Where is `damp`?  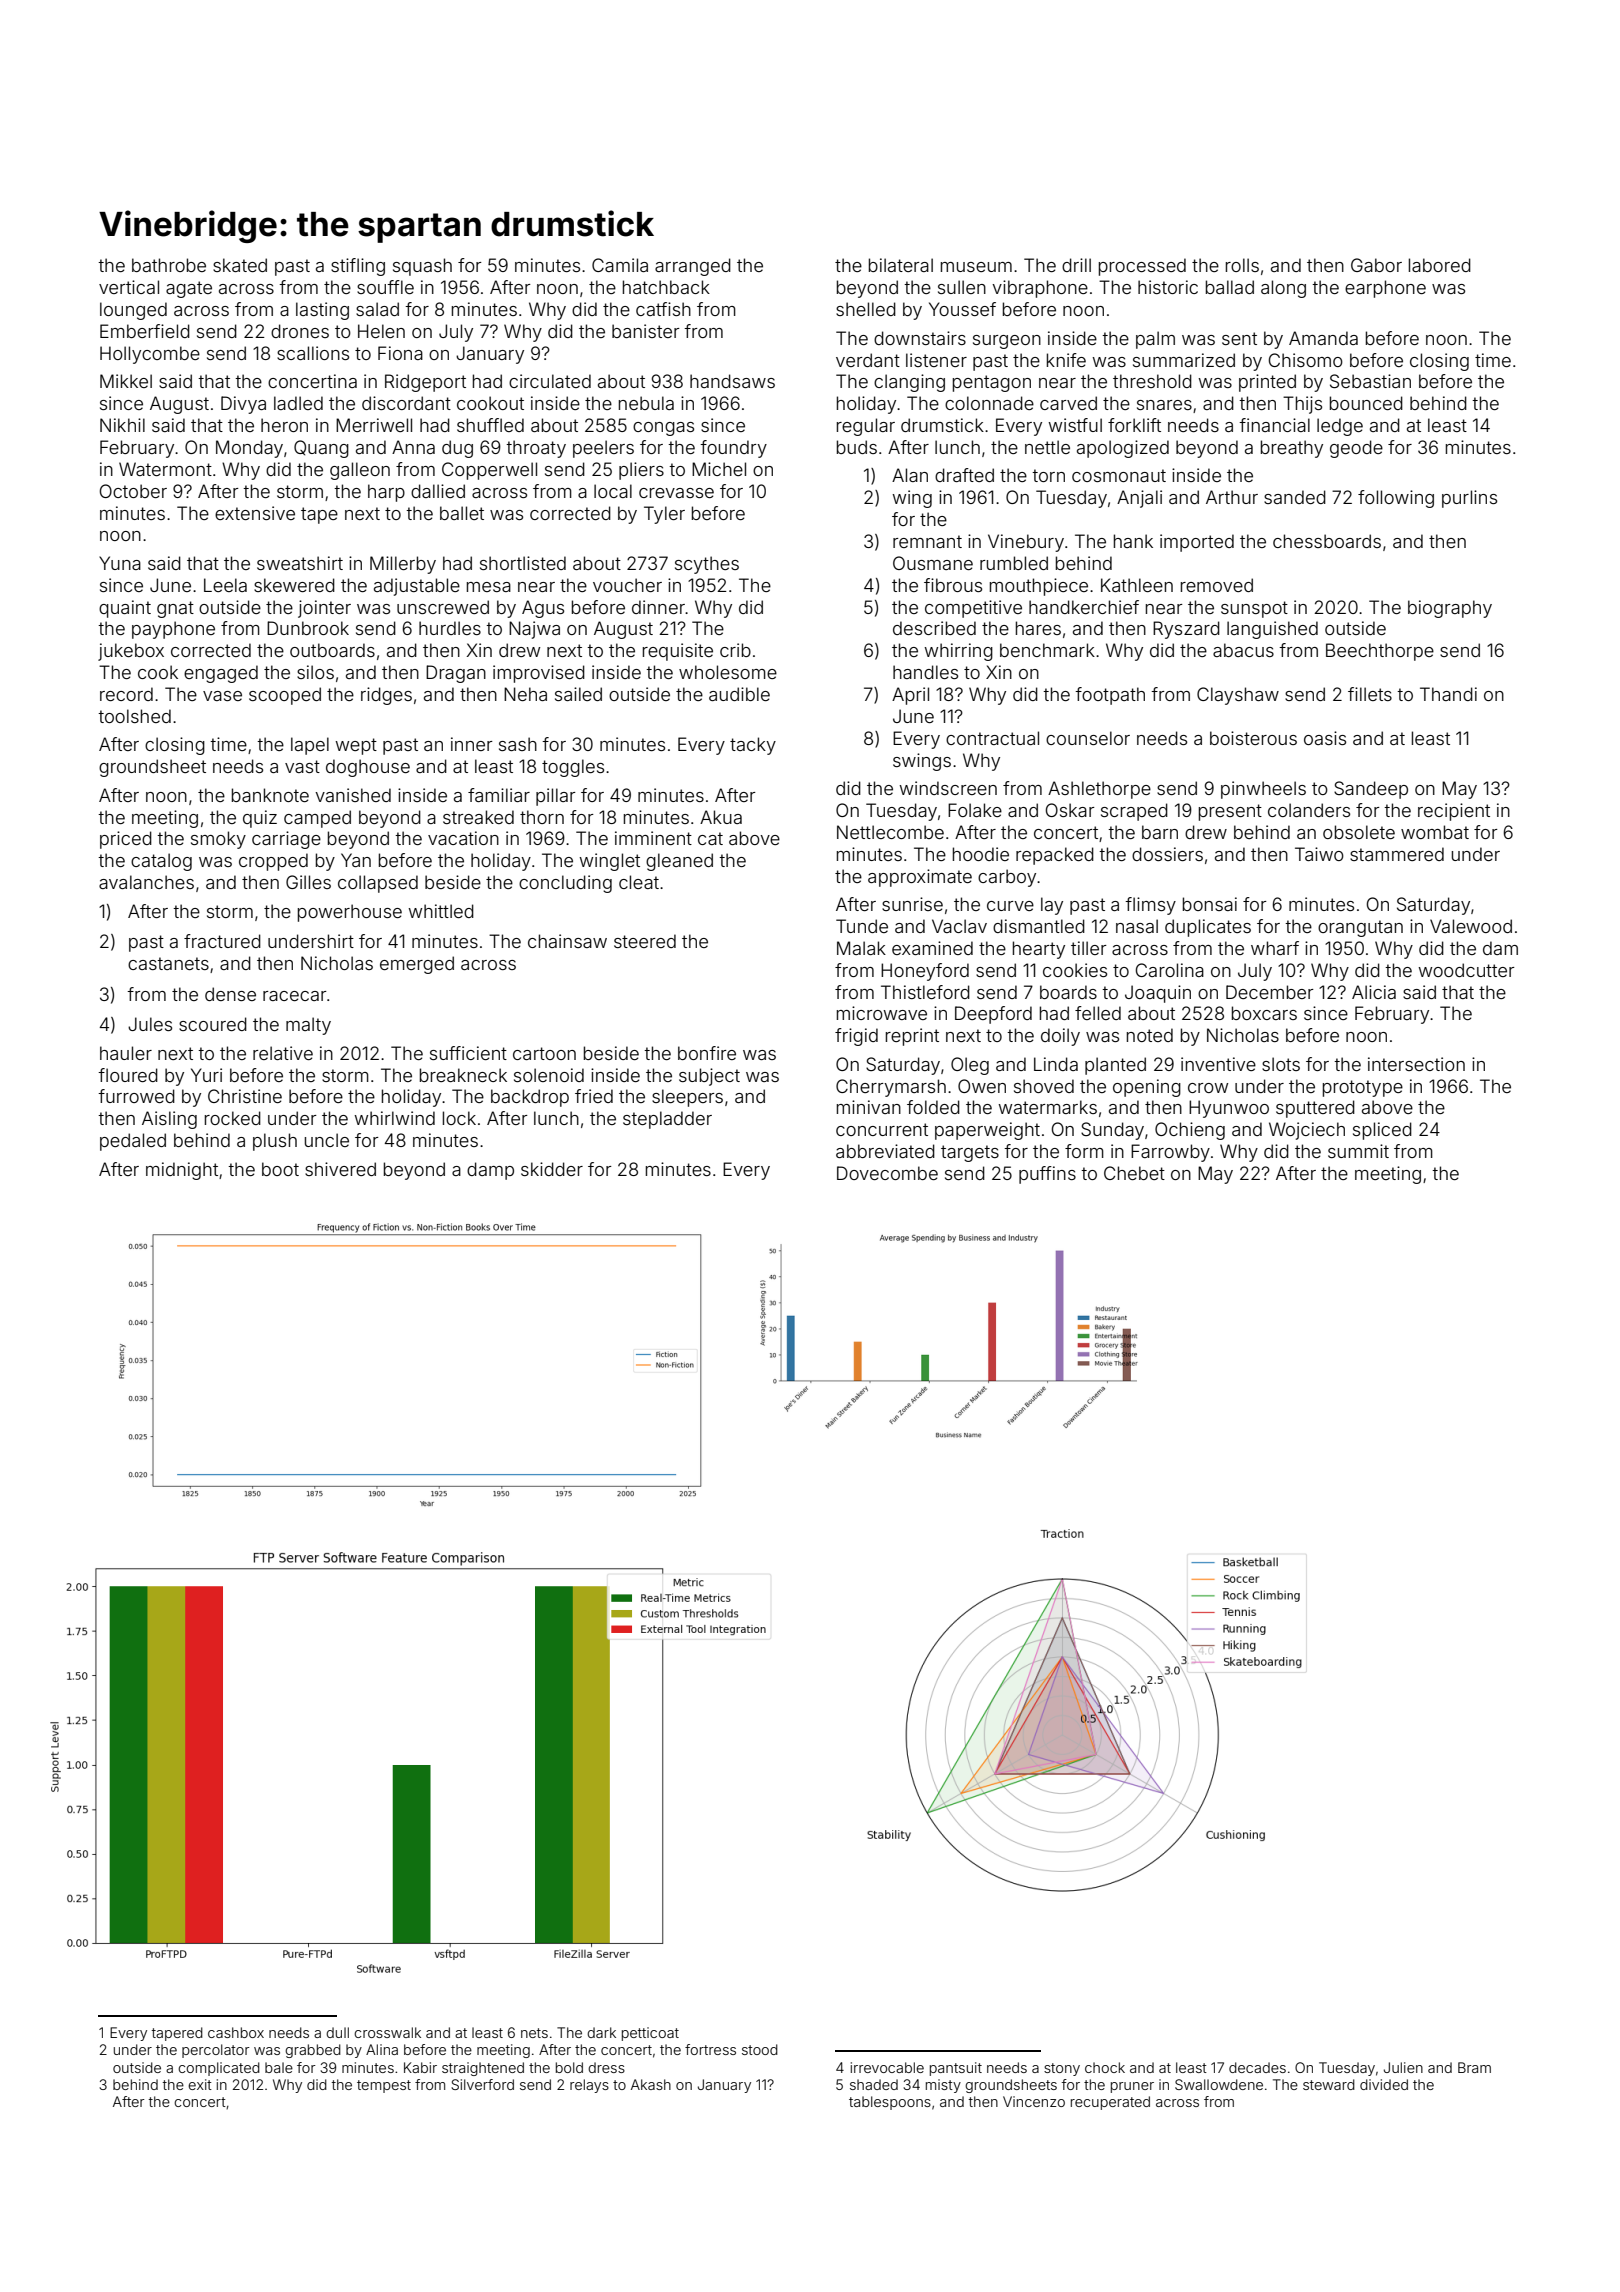
damp is located at coordinates (490, 1171).
